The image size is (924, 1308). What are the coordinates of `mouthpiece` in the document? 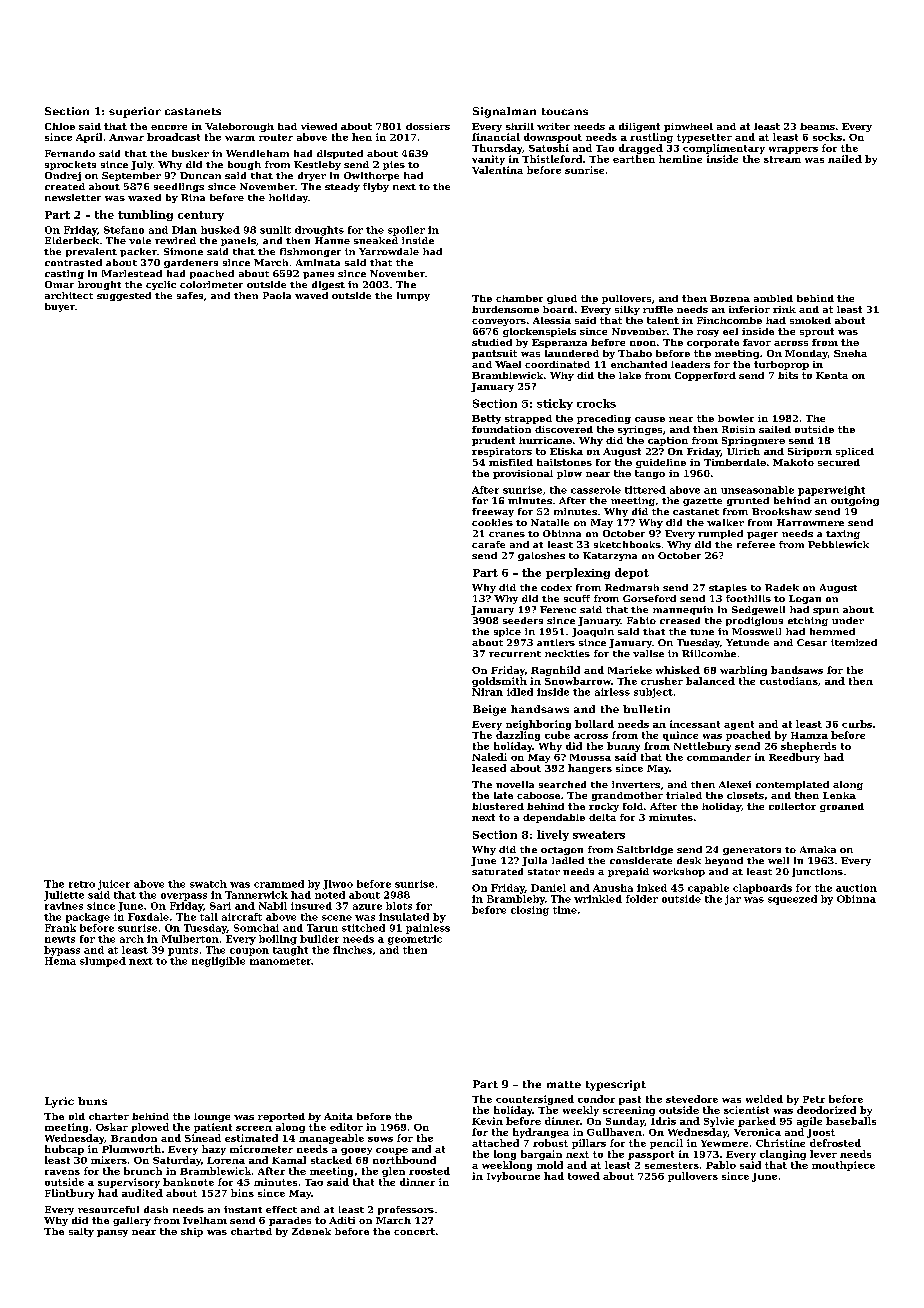 It's located at (843, 1166).
